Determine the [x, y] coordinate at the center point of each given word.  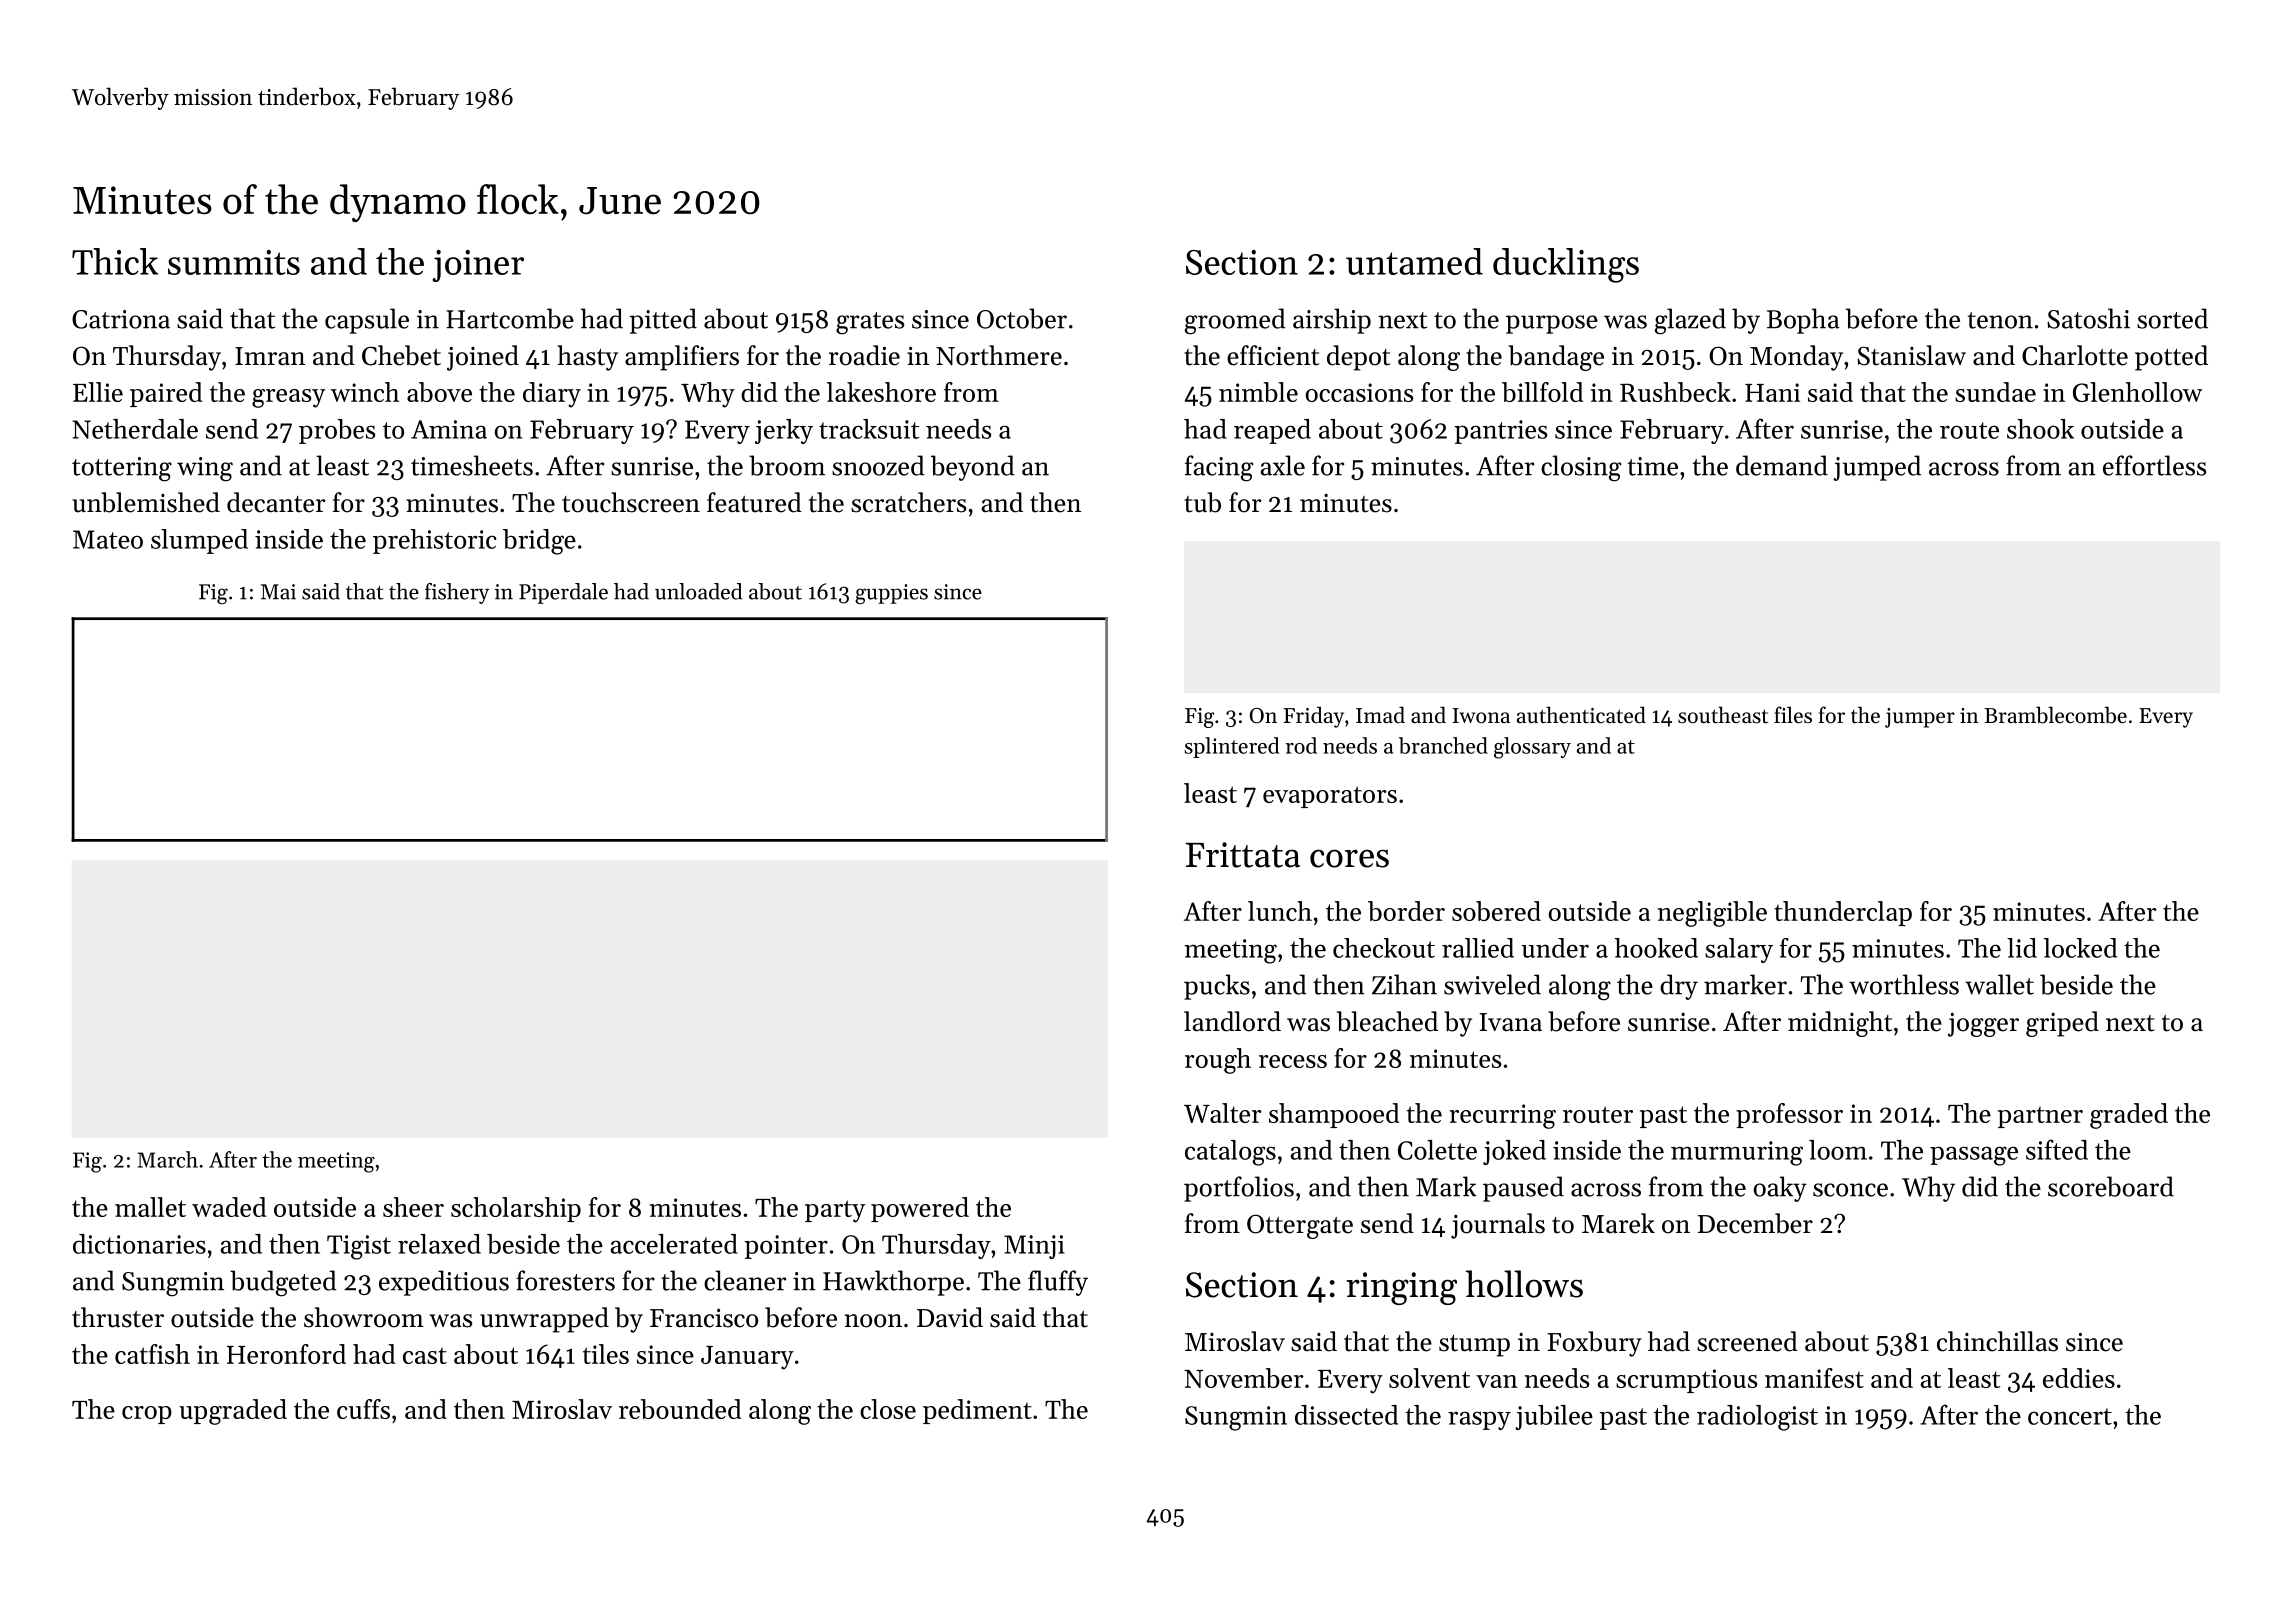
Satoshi [2088, 318]
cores [1349, 858]
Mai [278, 592]
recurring [1502, 1116]
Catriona [121, 319]
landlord [1232, 1021]
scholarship [516, 1209]
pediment [977, 1411]
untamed [1414, 261]
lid [2022, 948]
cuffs [363, 1409]
